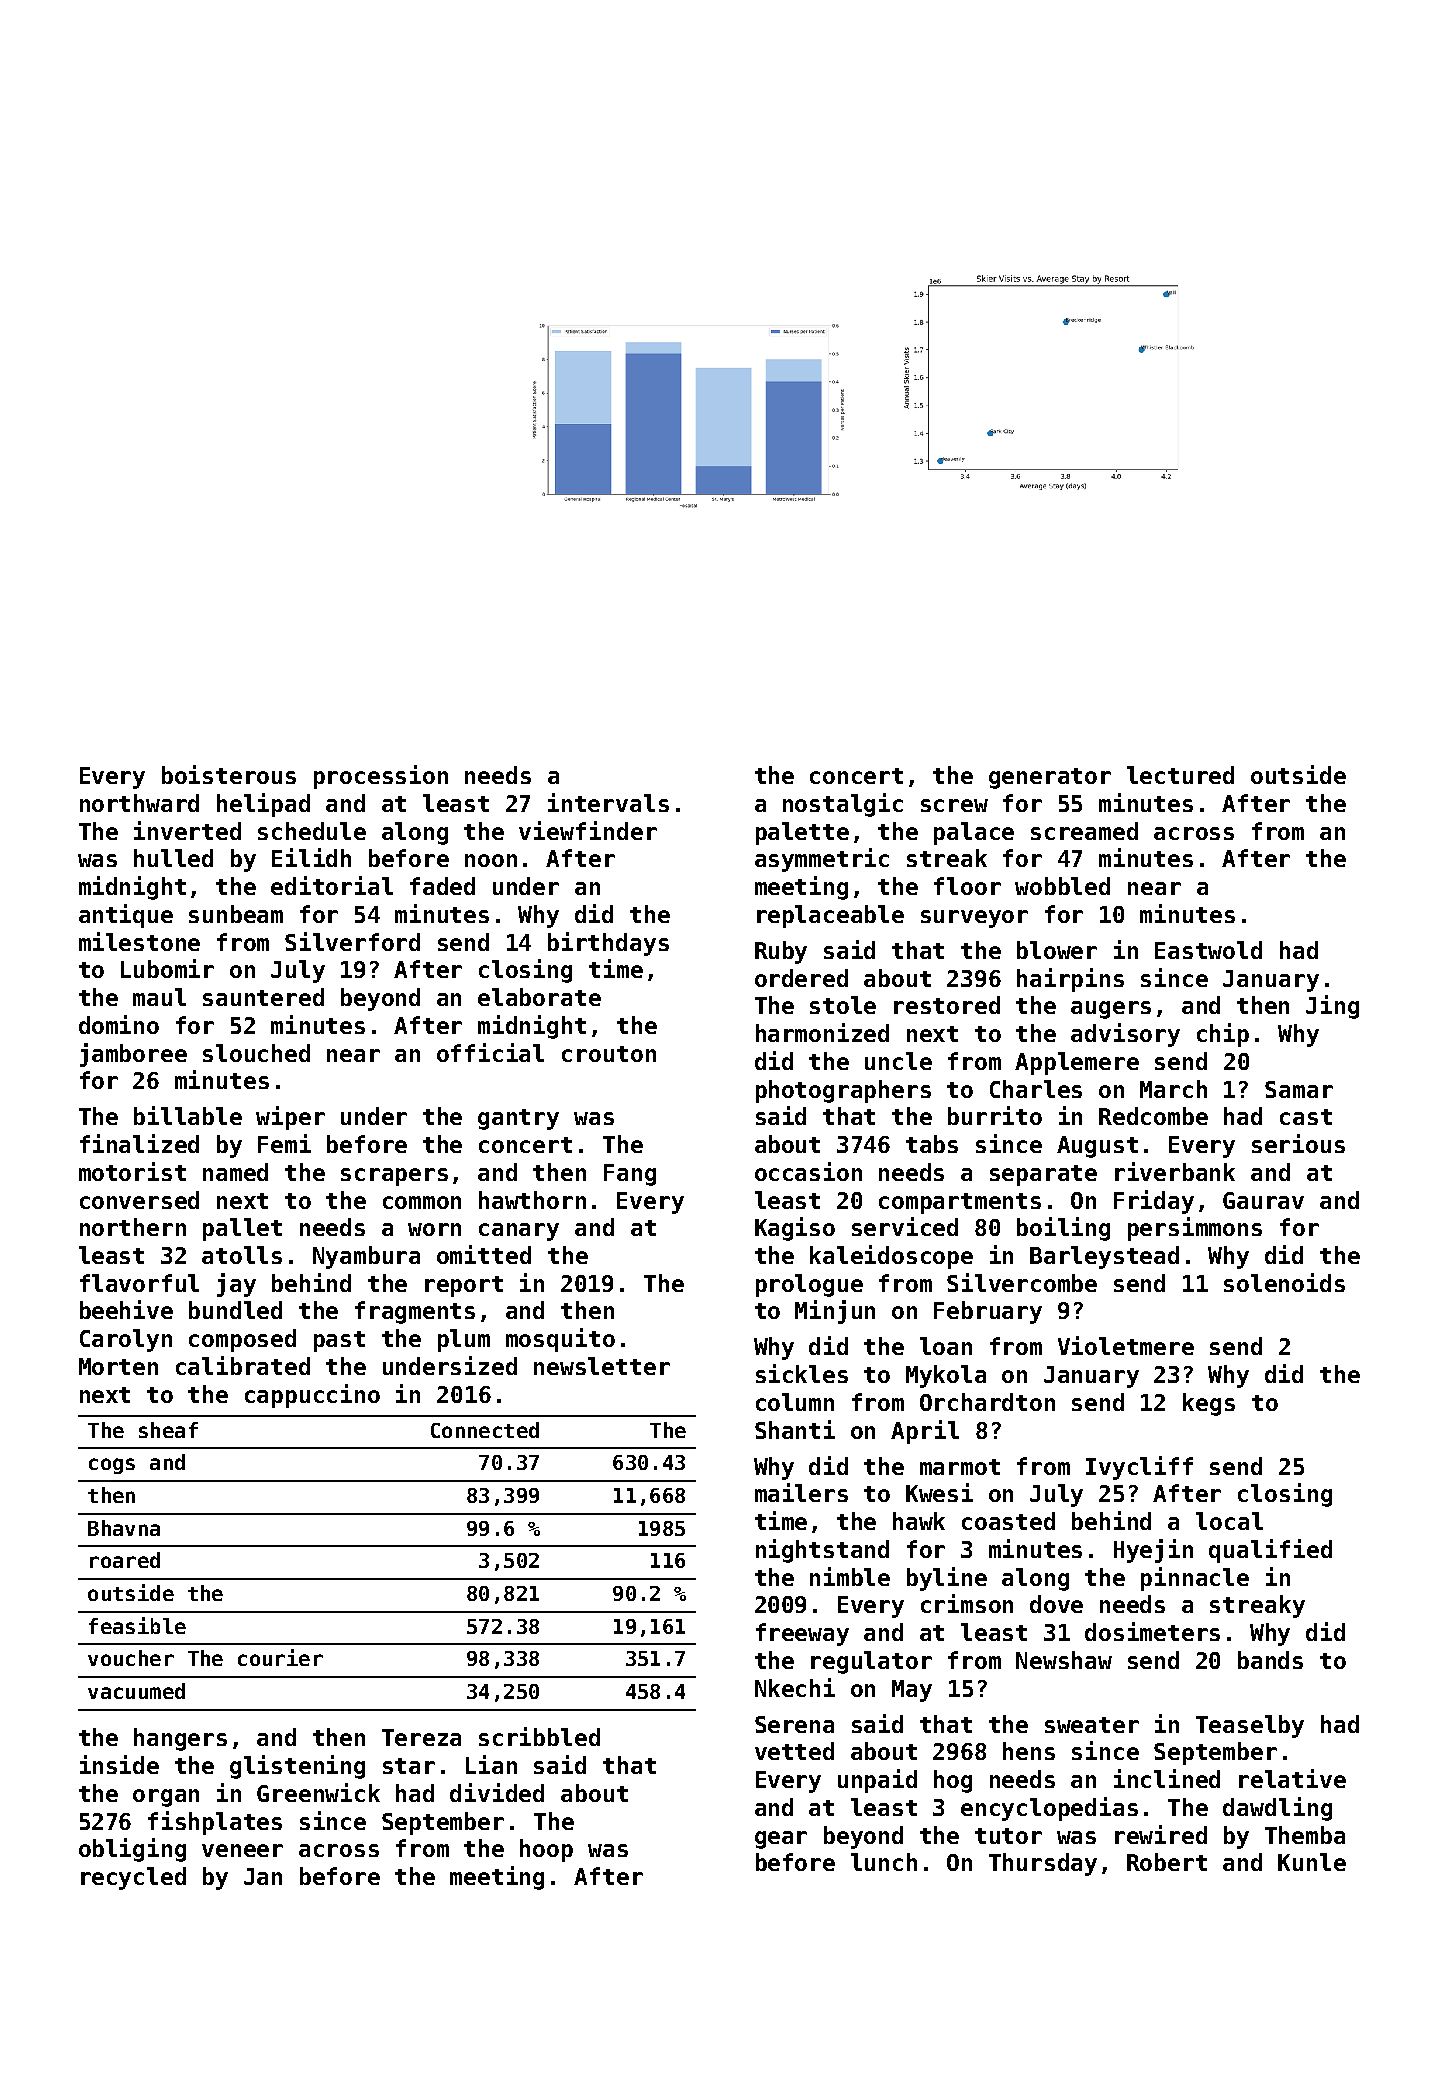 Image resolution: width=1450 pixels, height=2100 pixels. I want to click on plum, so click(464, 1340).
